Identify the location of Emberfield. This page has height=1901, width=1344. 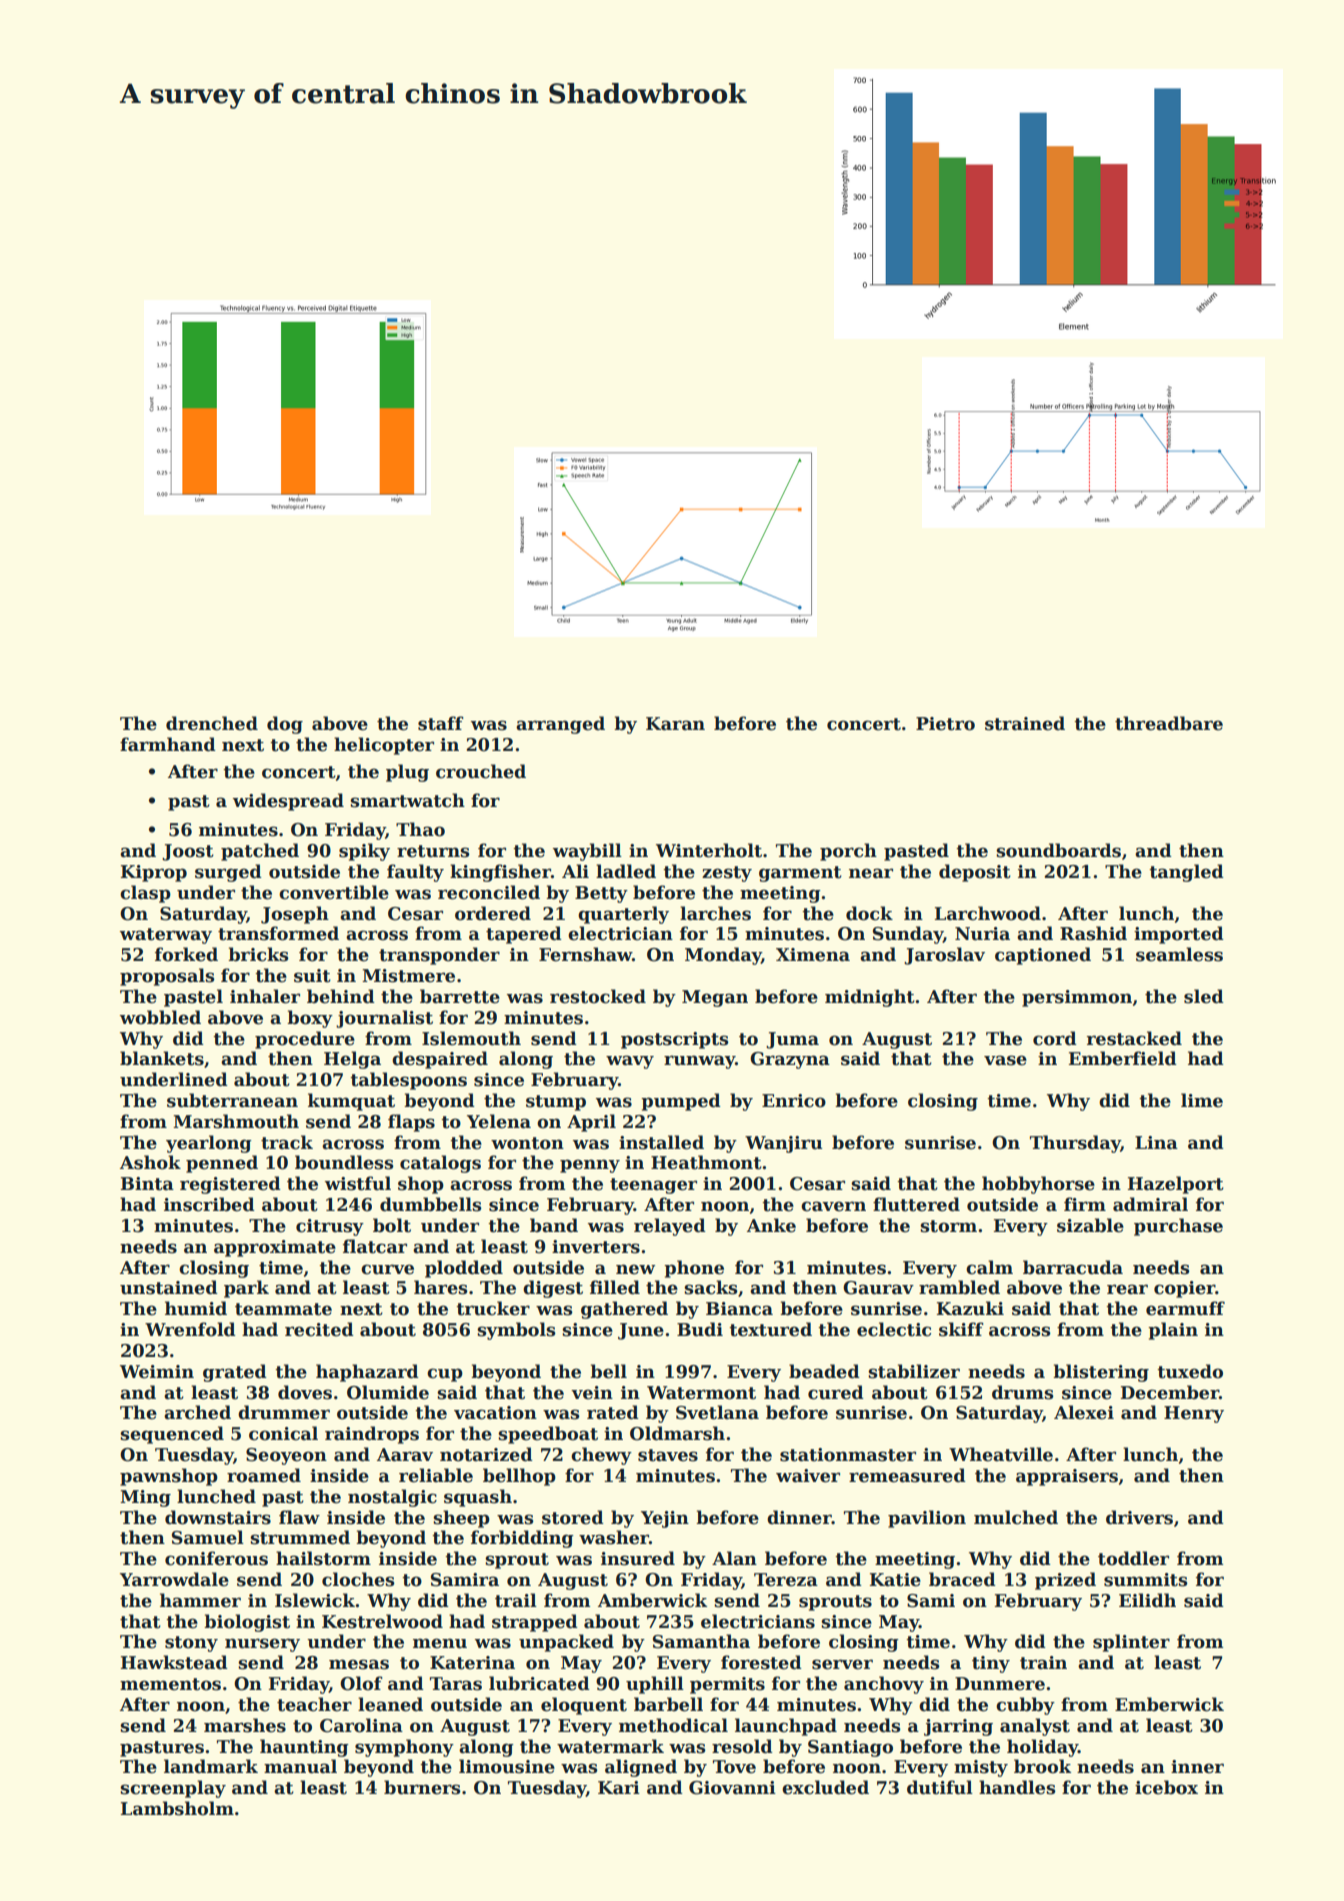
(1123, 1058).
